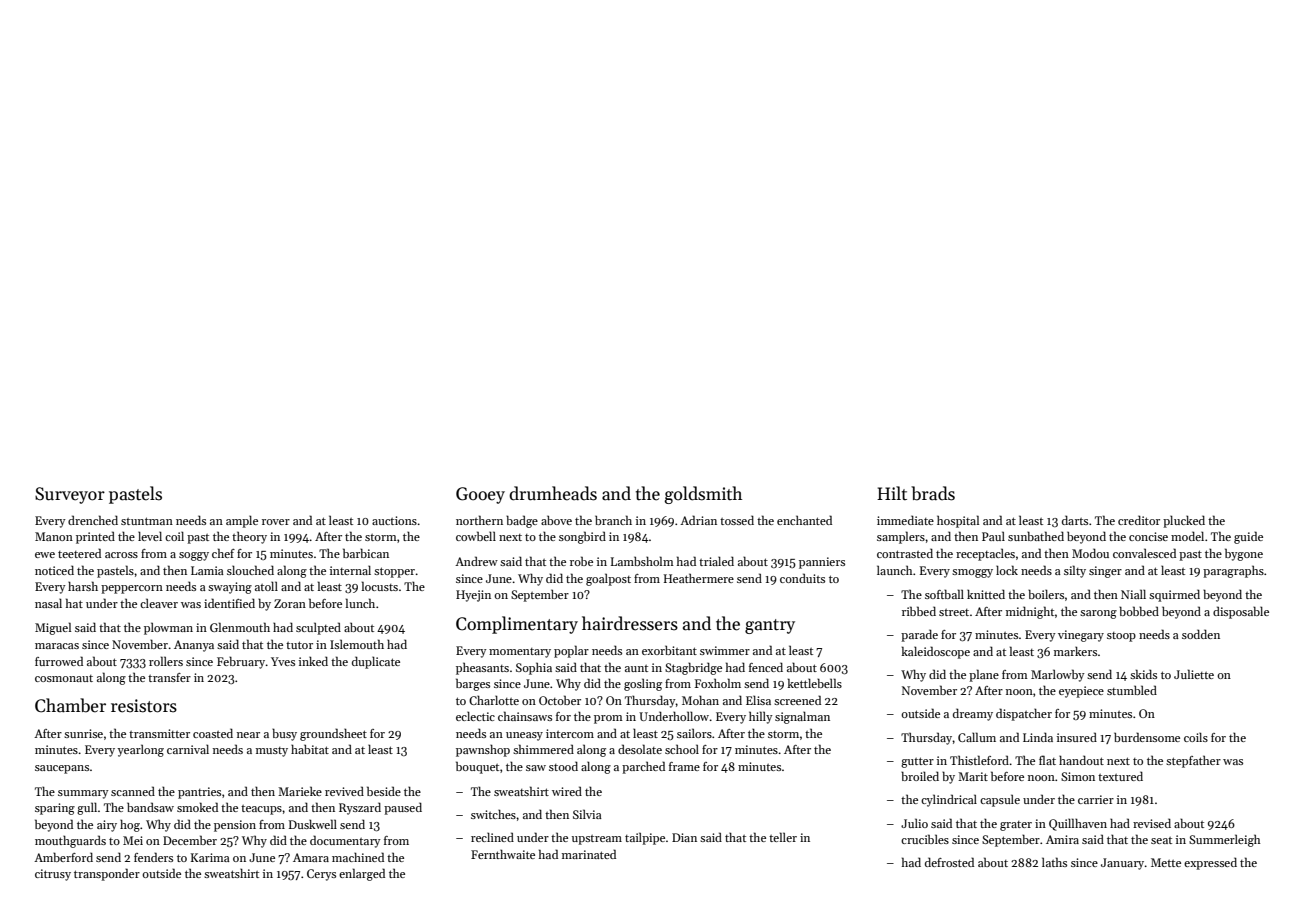 The image size is (1308, 924). What do you see at coordinates (919, 635) in the screenshot?
I see `parade` at bounding box center [919, 635].
